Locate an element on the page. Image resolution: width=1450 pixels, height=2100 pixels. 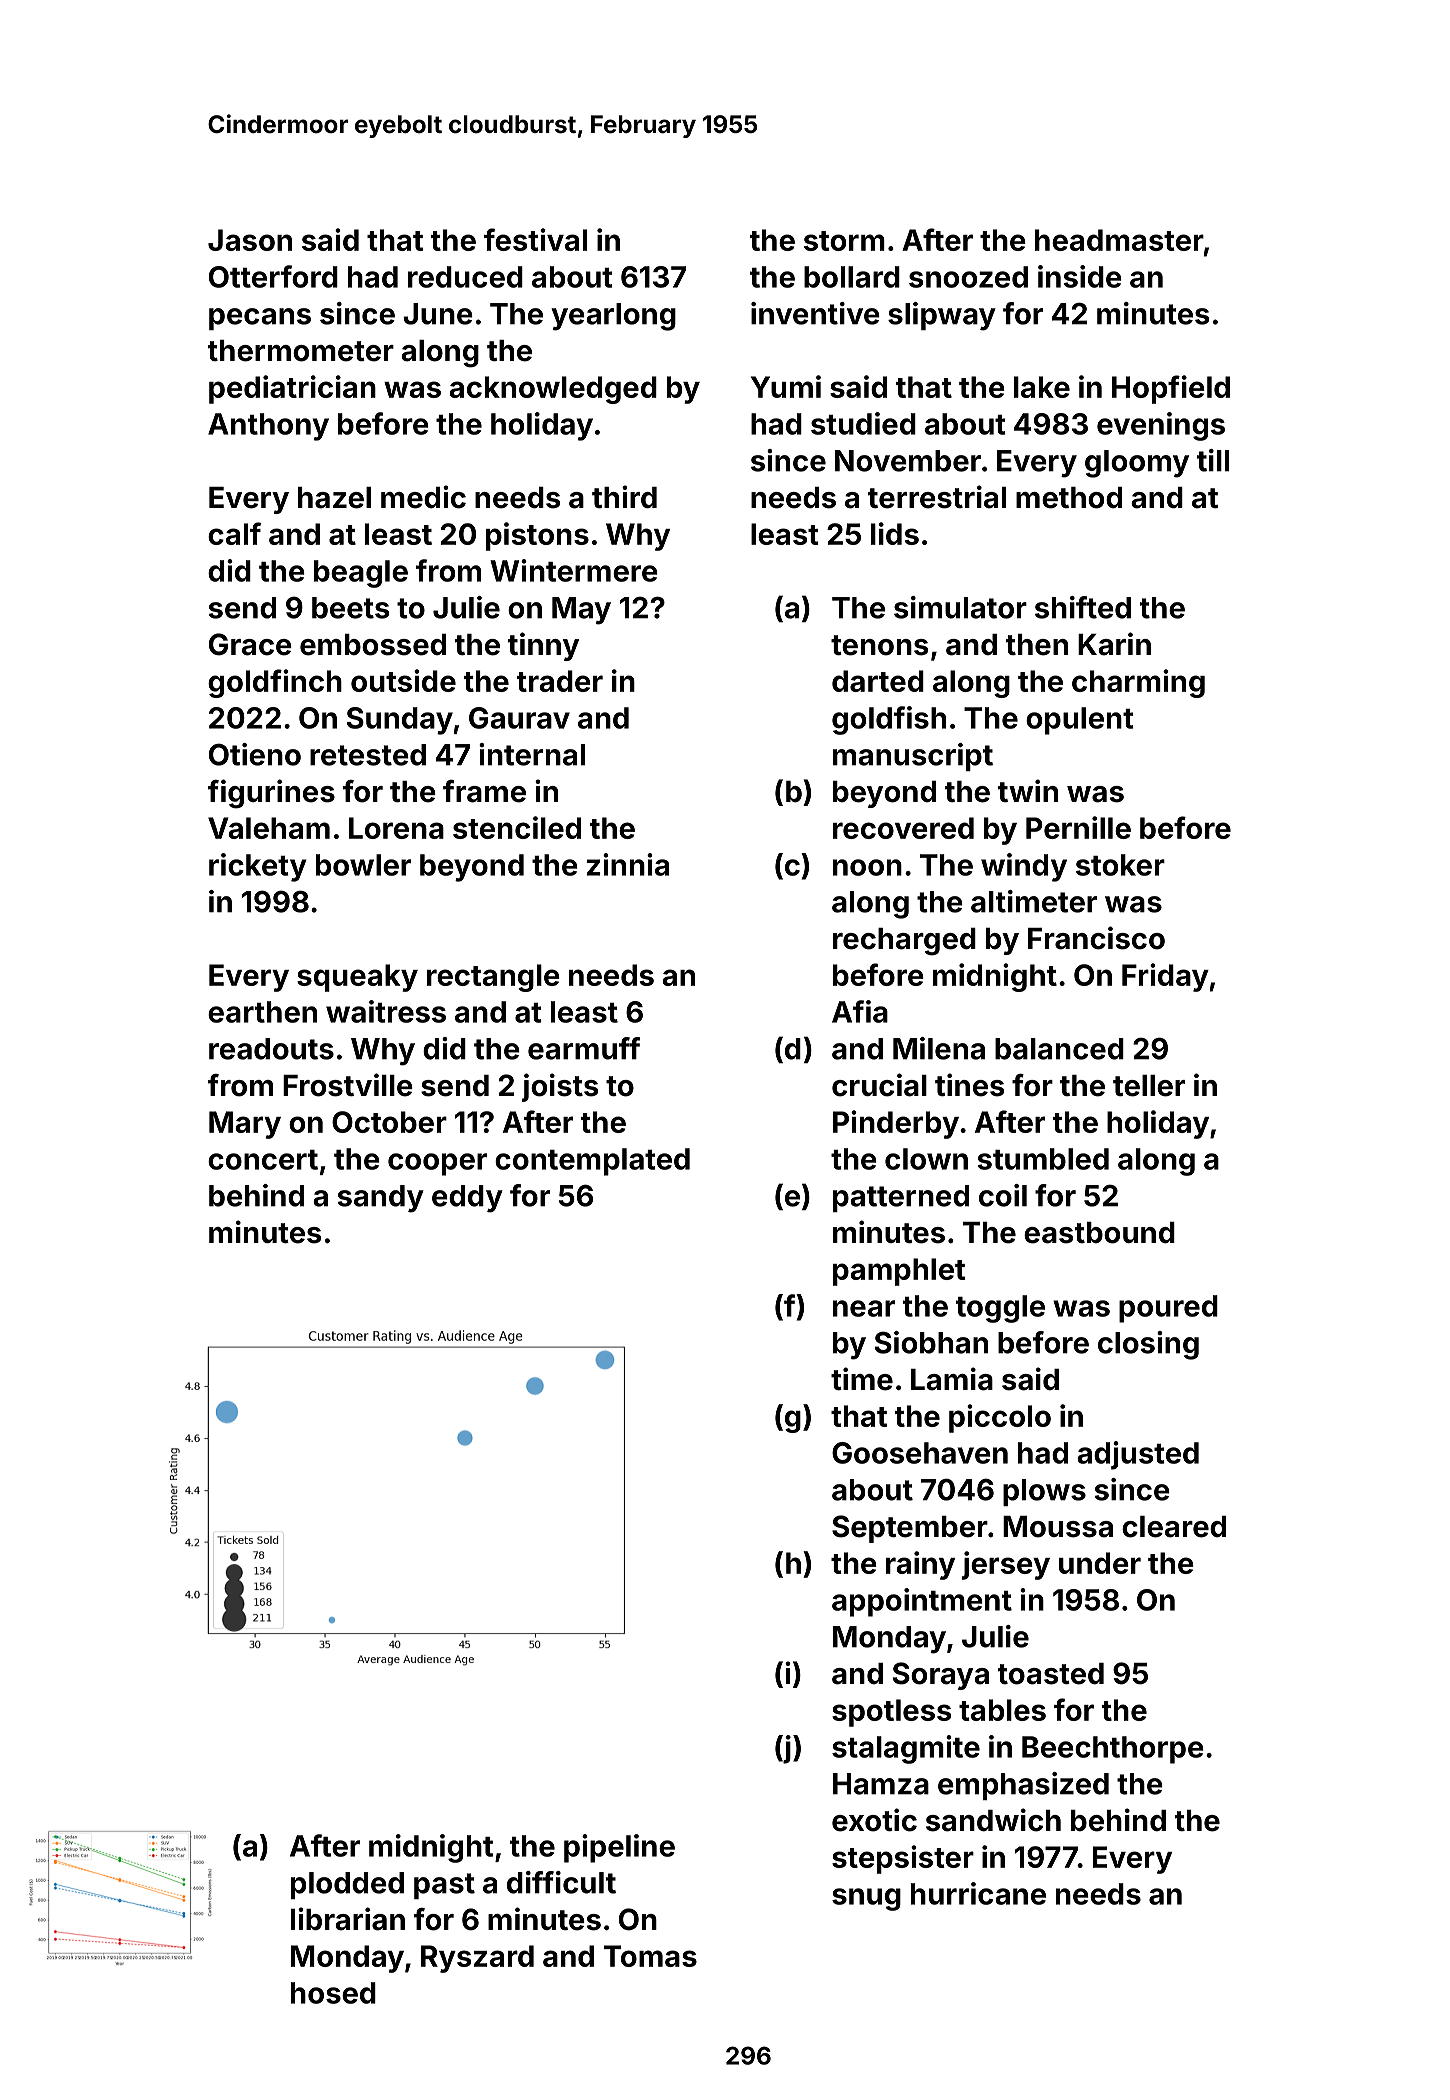
darted is located at coordinates (878, 681).
